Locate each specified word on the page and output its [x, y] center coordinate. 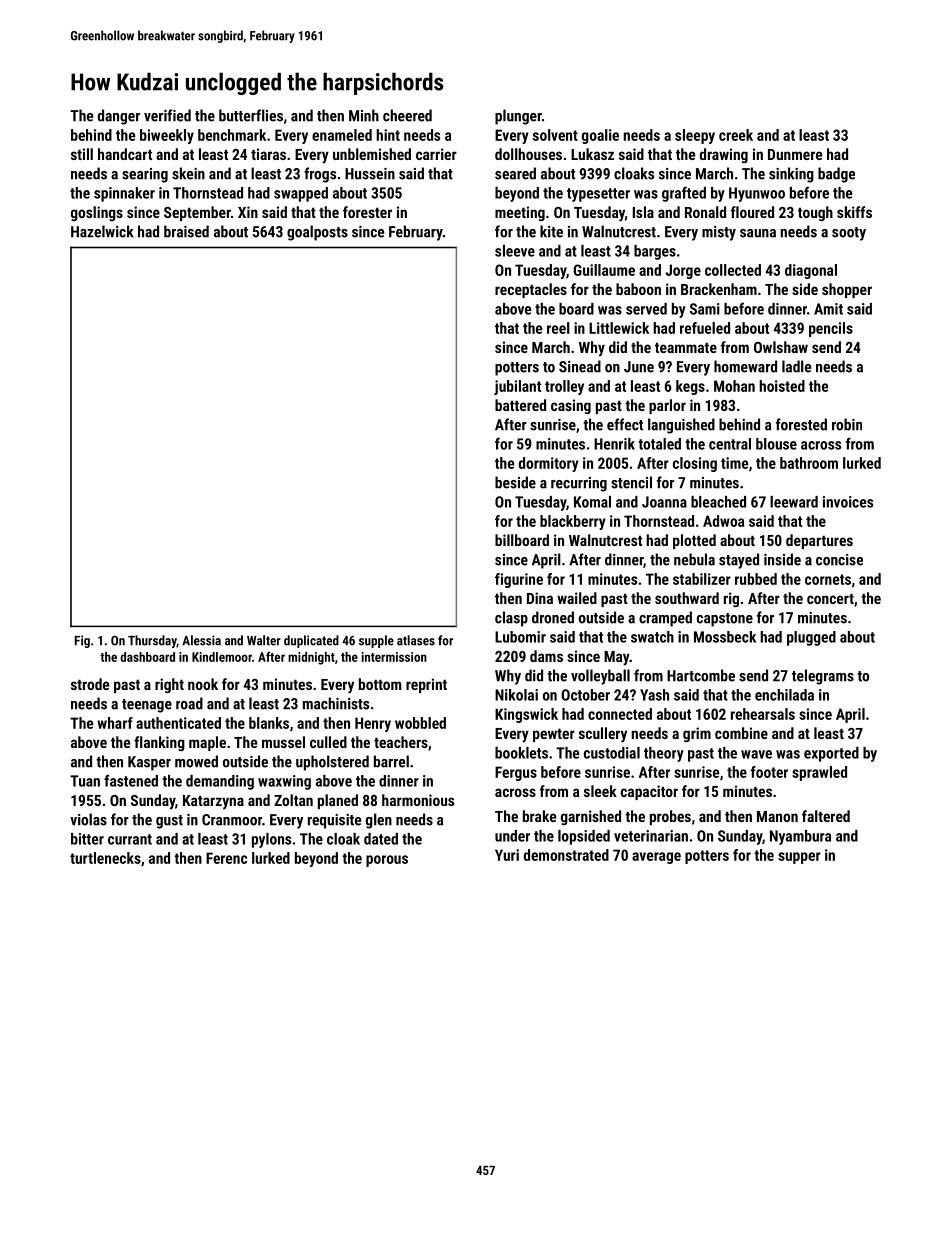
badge [836, 175]
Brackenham [719, 289]
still [82, 154]
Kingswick [526, 715]
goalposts [317, 233]
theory [664, 754]
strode [90, 684]
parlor [667, 406]
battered [520, 405]
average [656, 858]
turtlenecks [105, 858]
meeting [520, 213]
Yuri [507, 855]
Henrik [614, 444]
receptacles [531, 290]
